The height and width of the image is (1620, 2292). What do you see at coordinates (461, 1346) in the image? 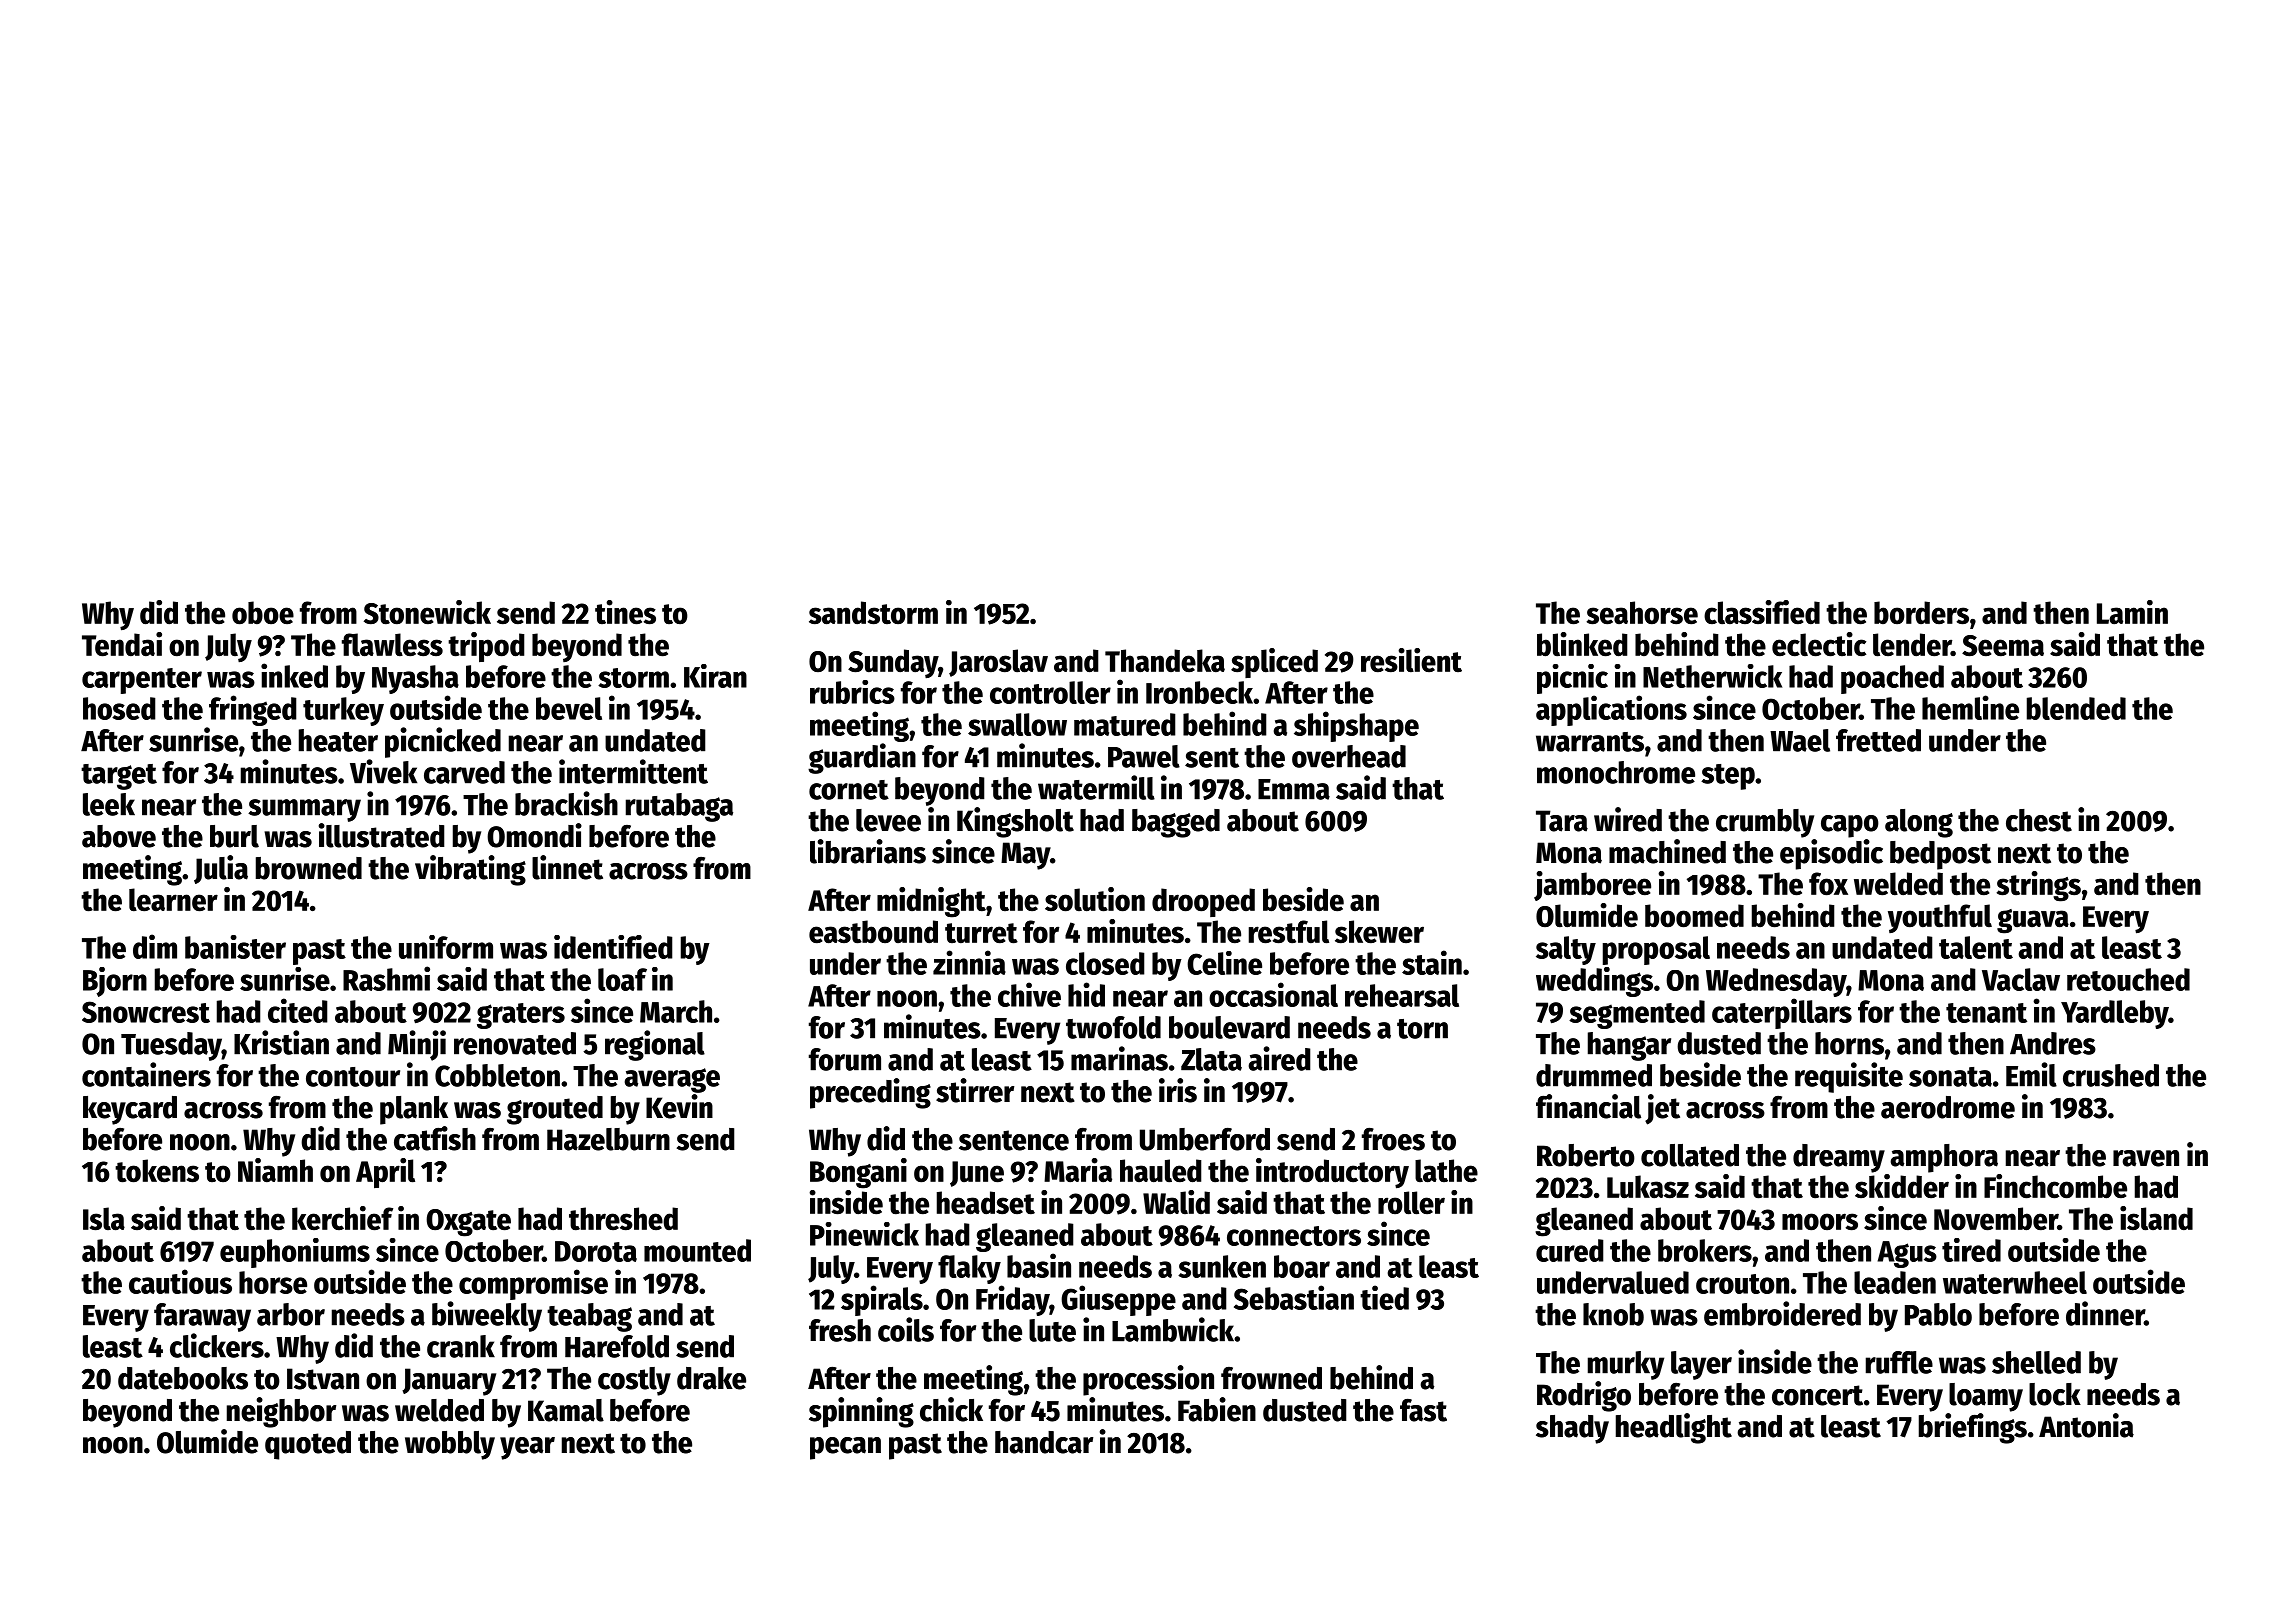
I see `crank` at bounding box center [461, 1346].
